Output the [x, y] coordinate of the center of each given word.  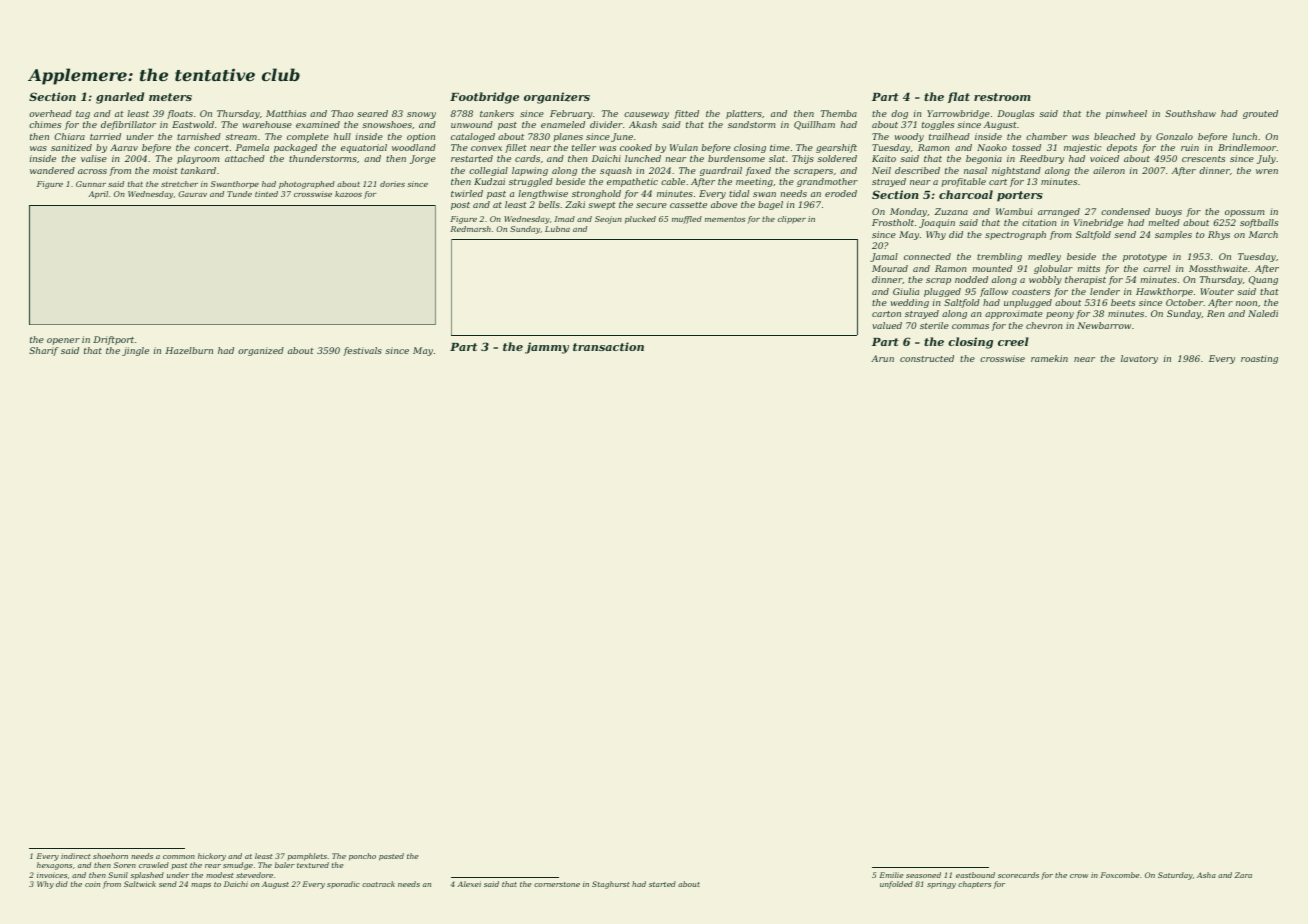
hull [342, 136]
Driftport [113, 340]
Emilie [891, 875]
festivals [362, 351]
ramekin [1049, 358]
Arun [882, 358]
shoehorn [110, 856]
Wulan [684, 147]
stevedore [254, 875]
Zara [1243, 875]
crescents [1203, 159]
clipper [792, 220]
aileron [1109, 170]
